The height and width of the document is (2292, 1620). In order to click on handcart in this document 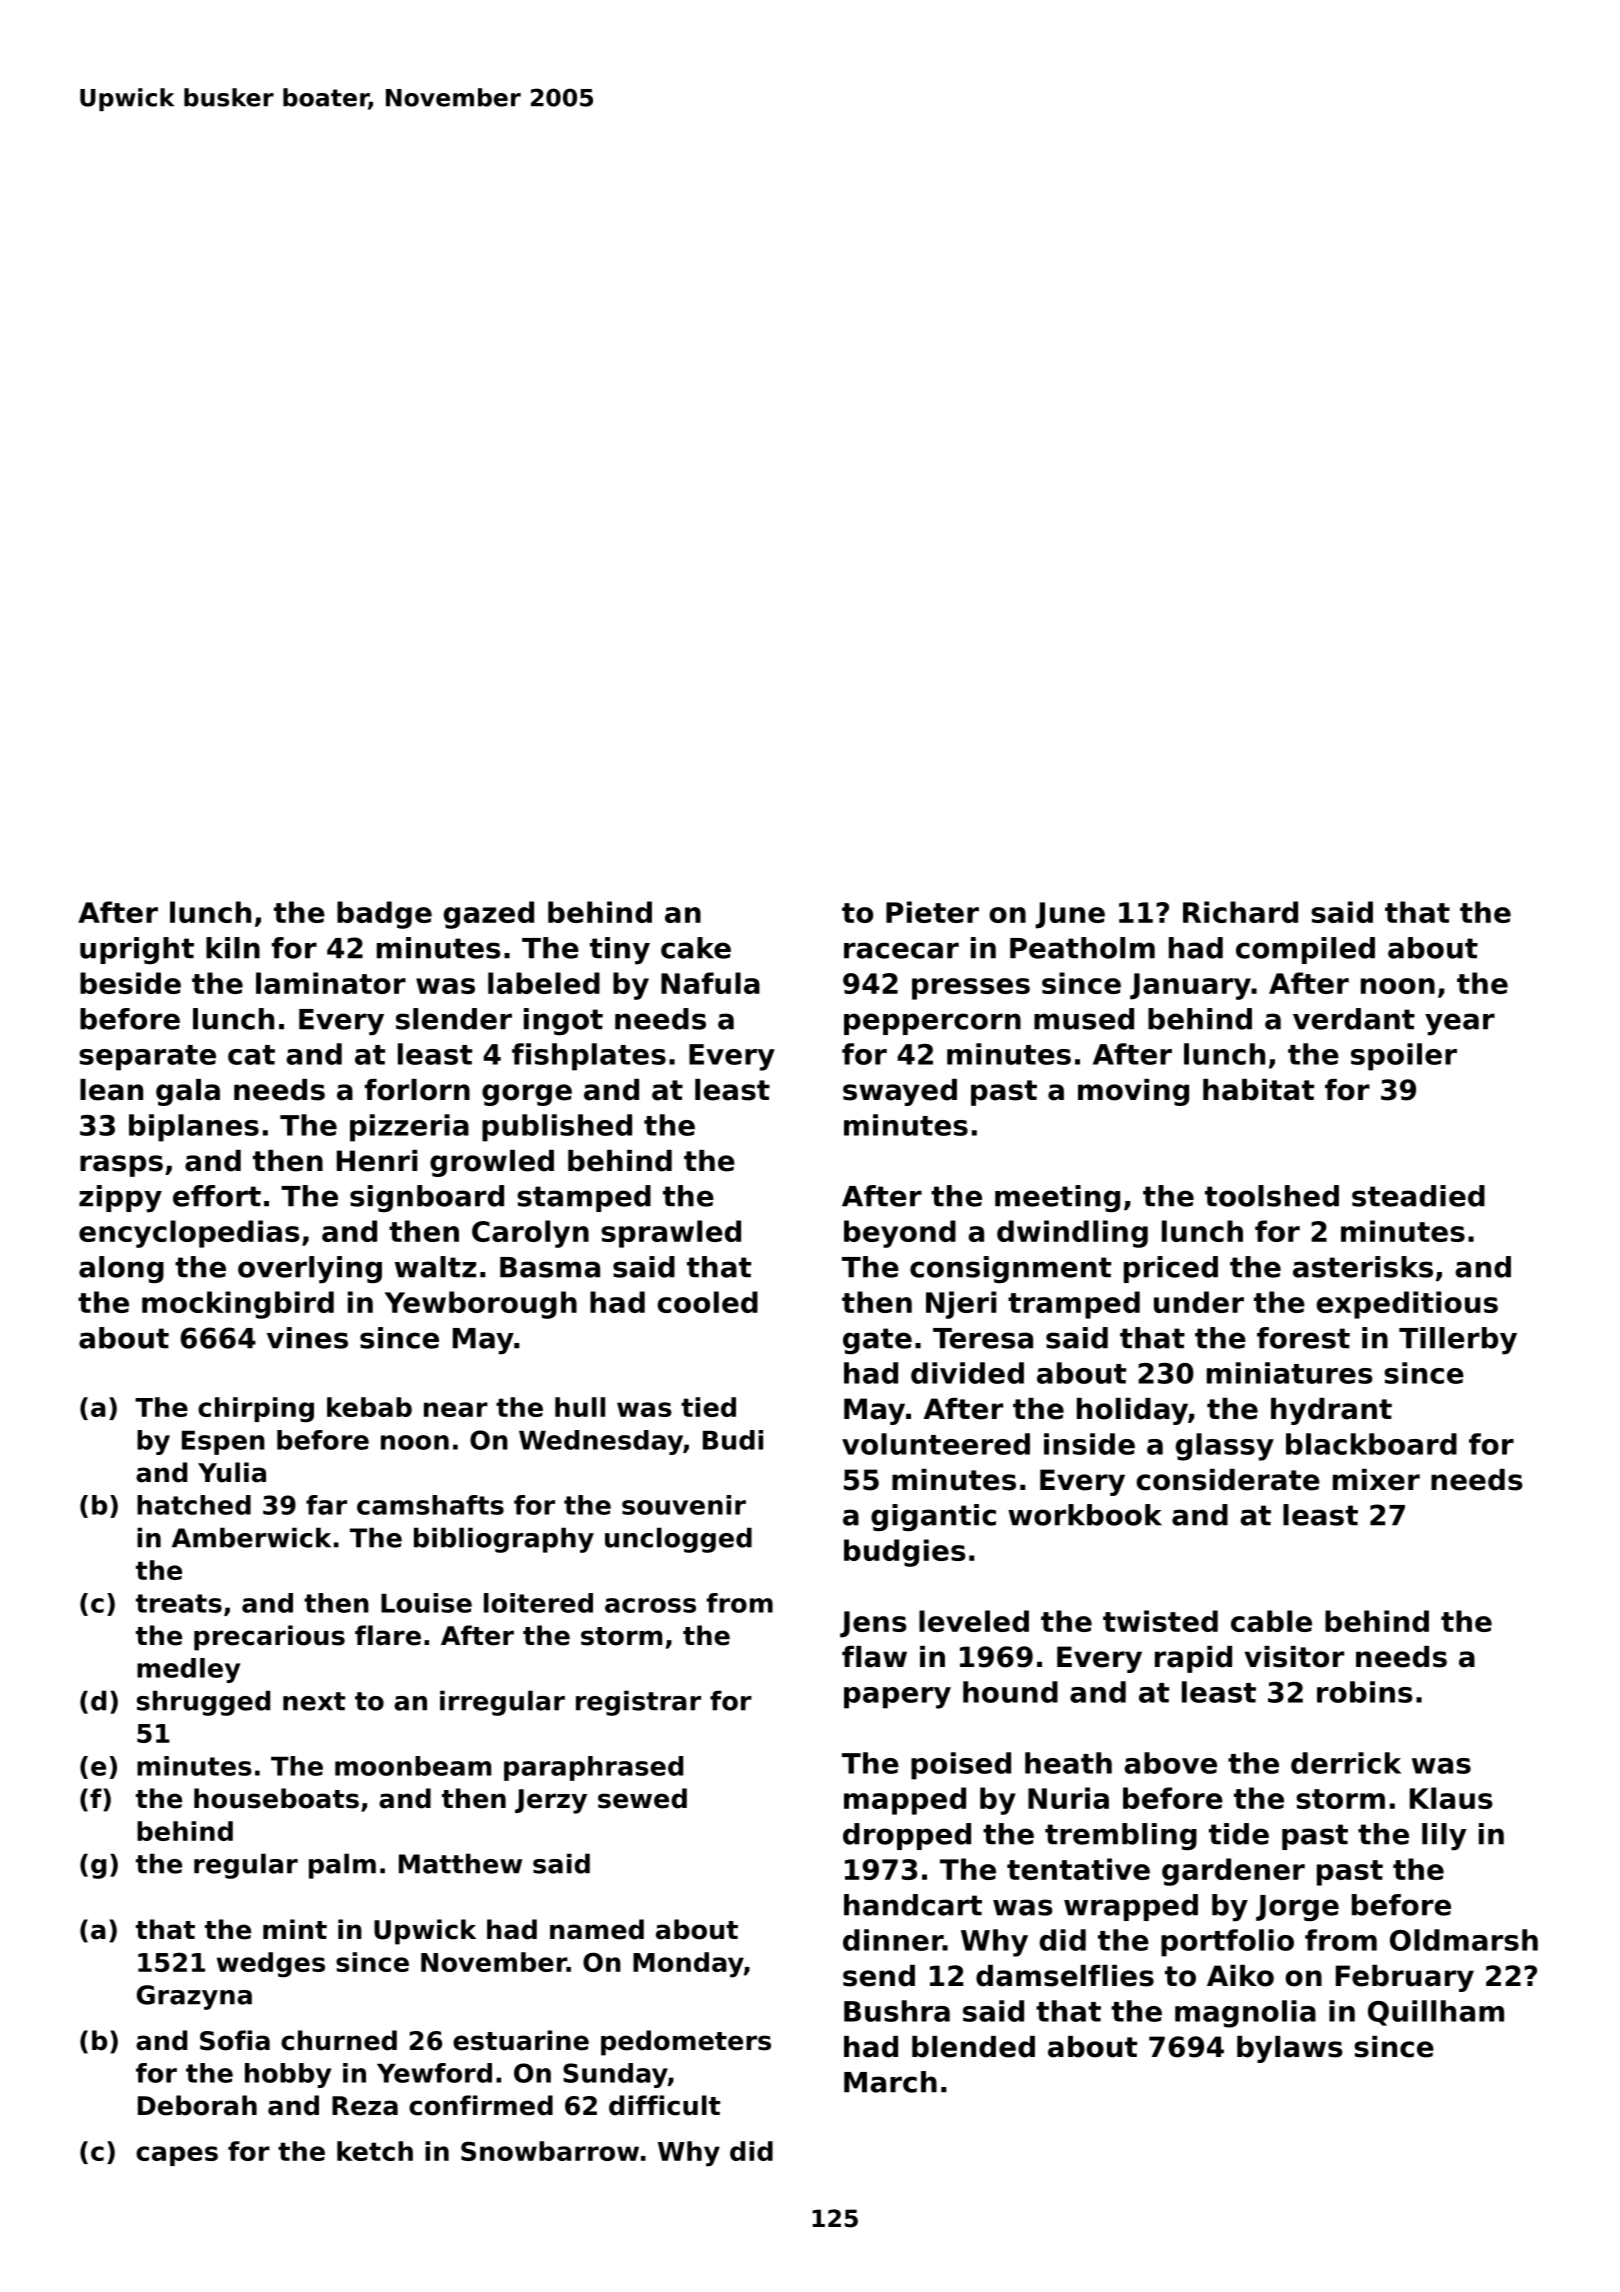, I will do `click(913, 1905)`.
